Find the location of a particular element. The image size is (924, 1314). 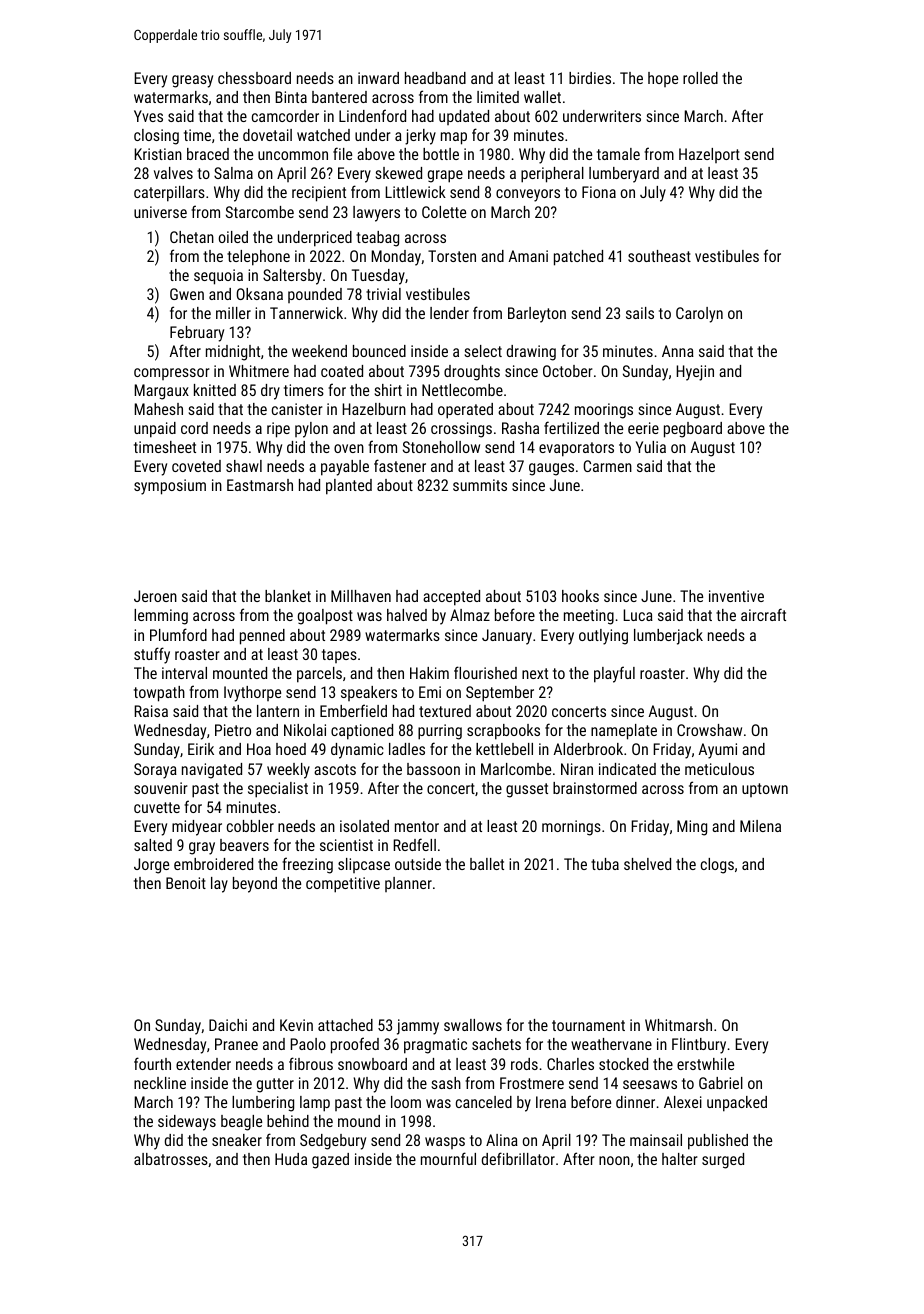

inward is located at coordinates (378, 78).
